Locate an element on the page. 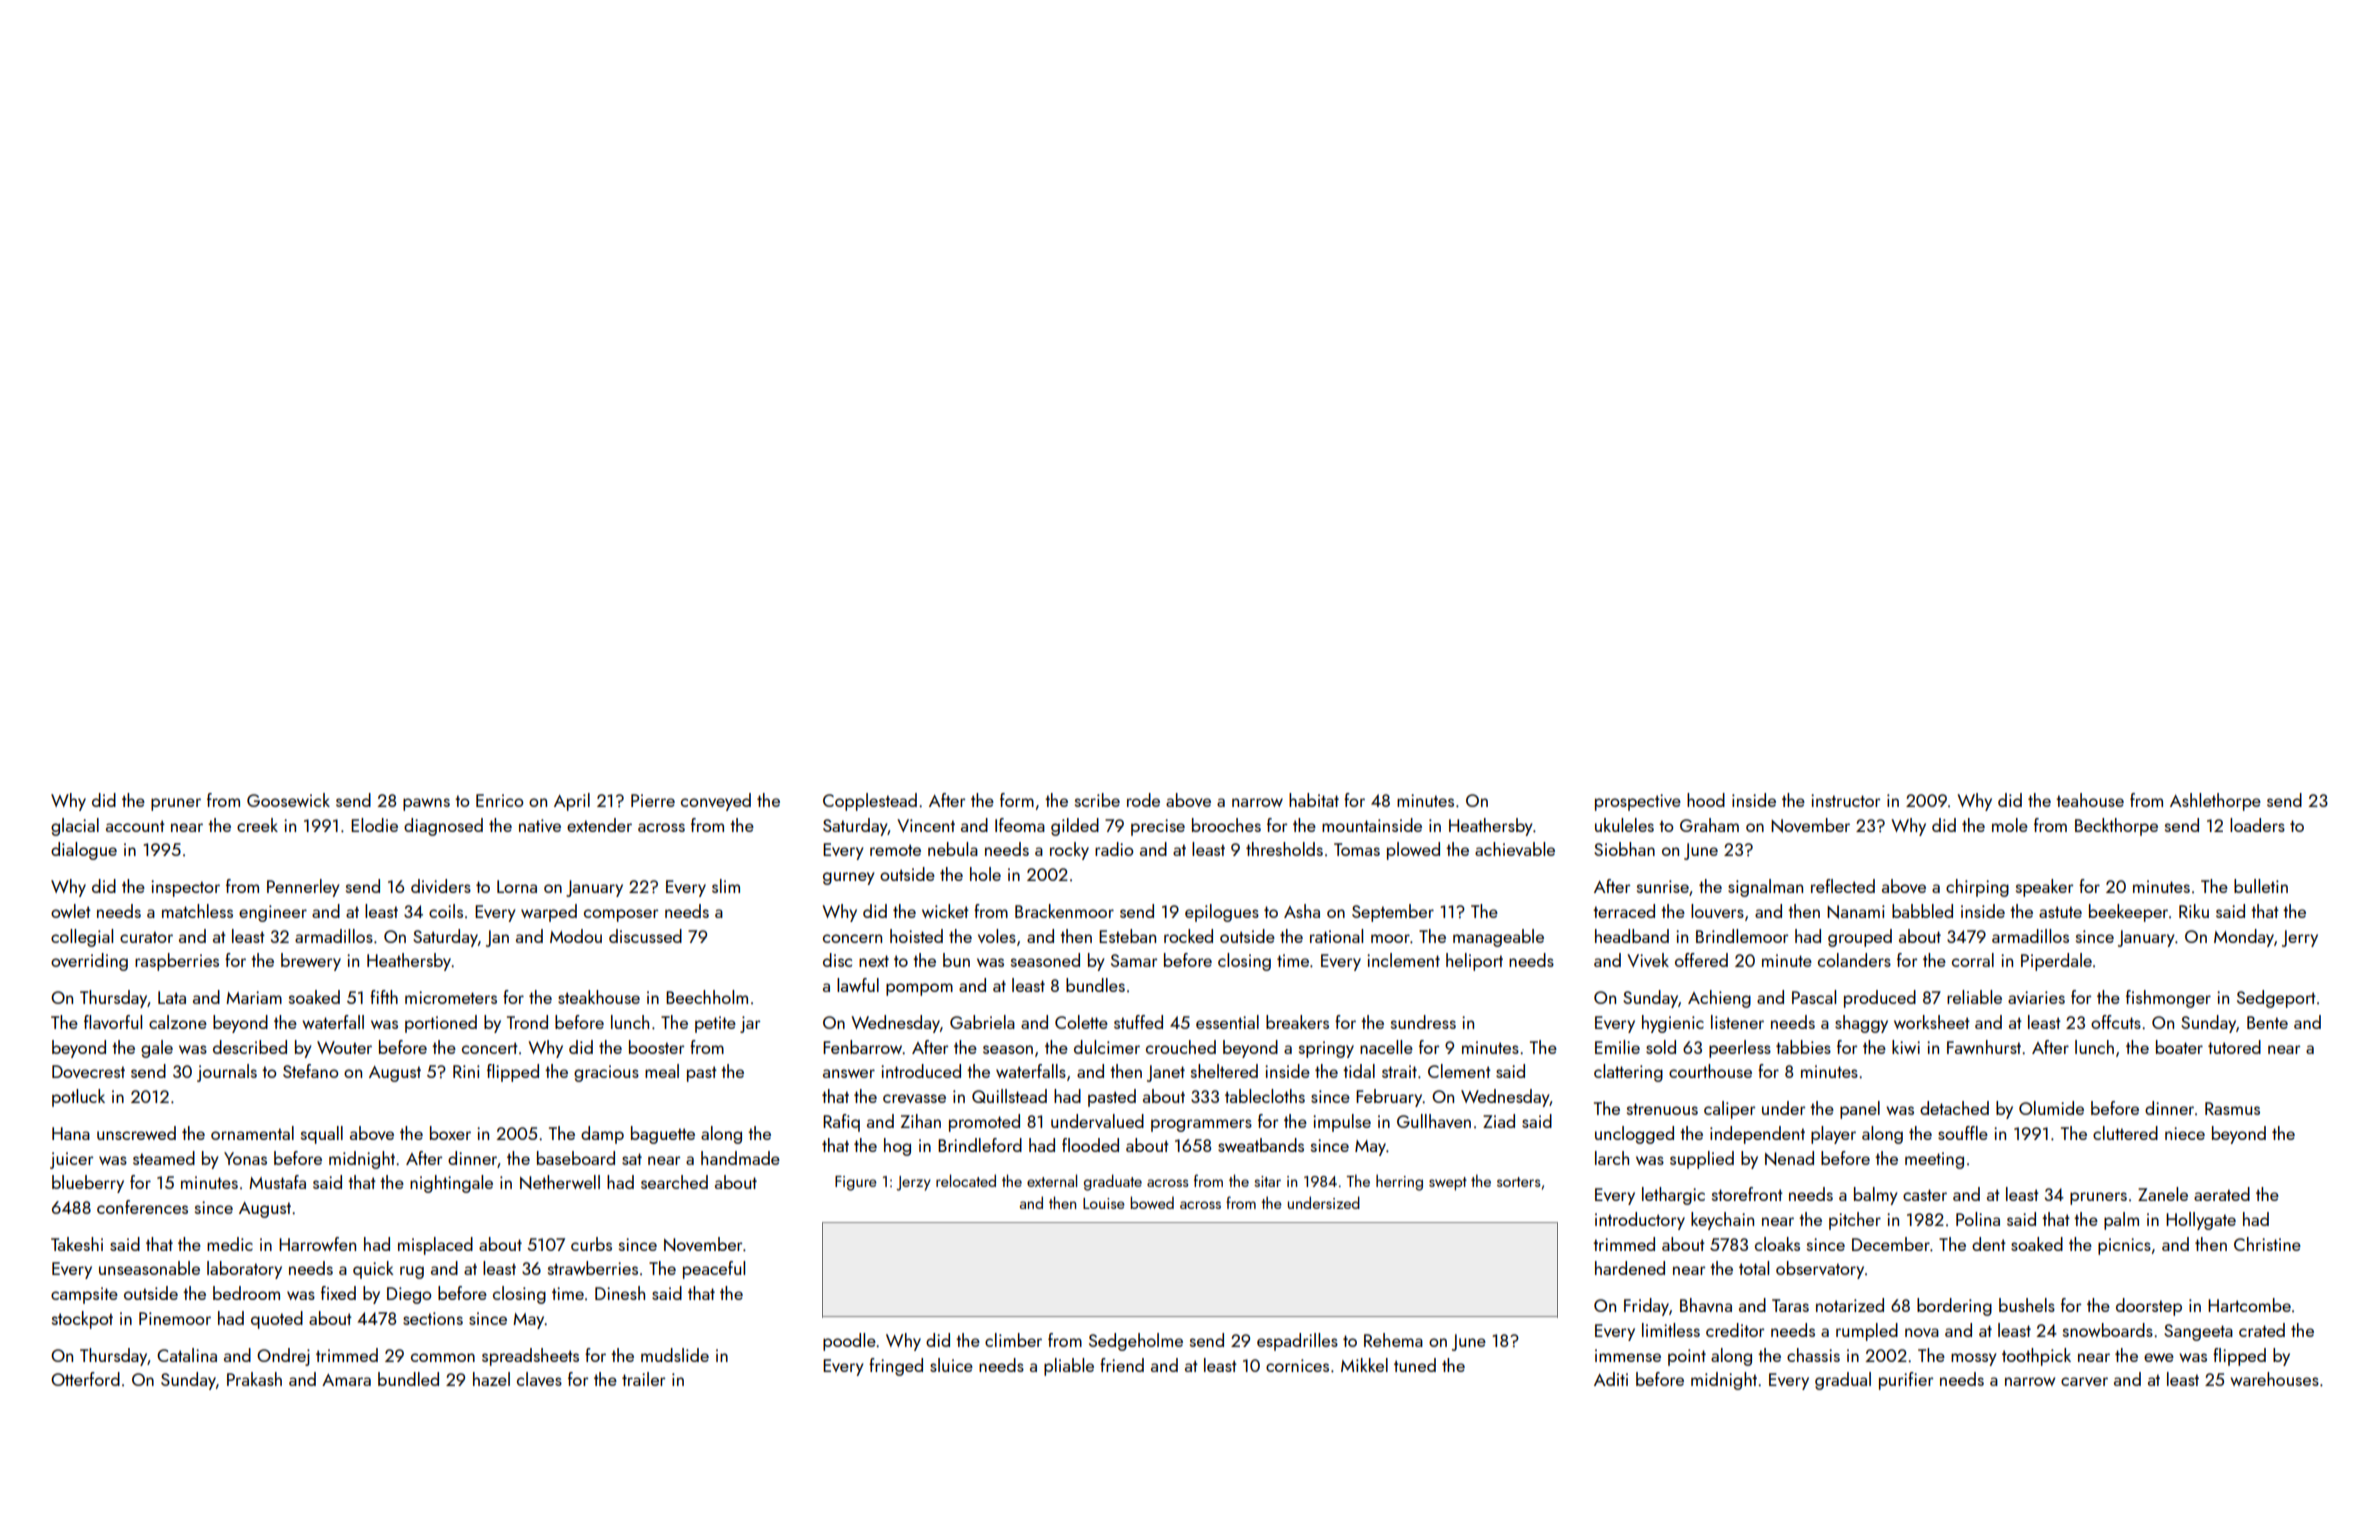  point is located at coordinates (1687, 1357).
